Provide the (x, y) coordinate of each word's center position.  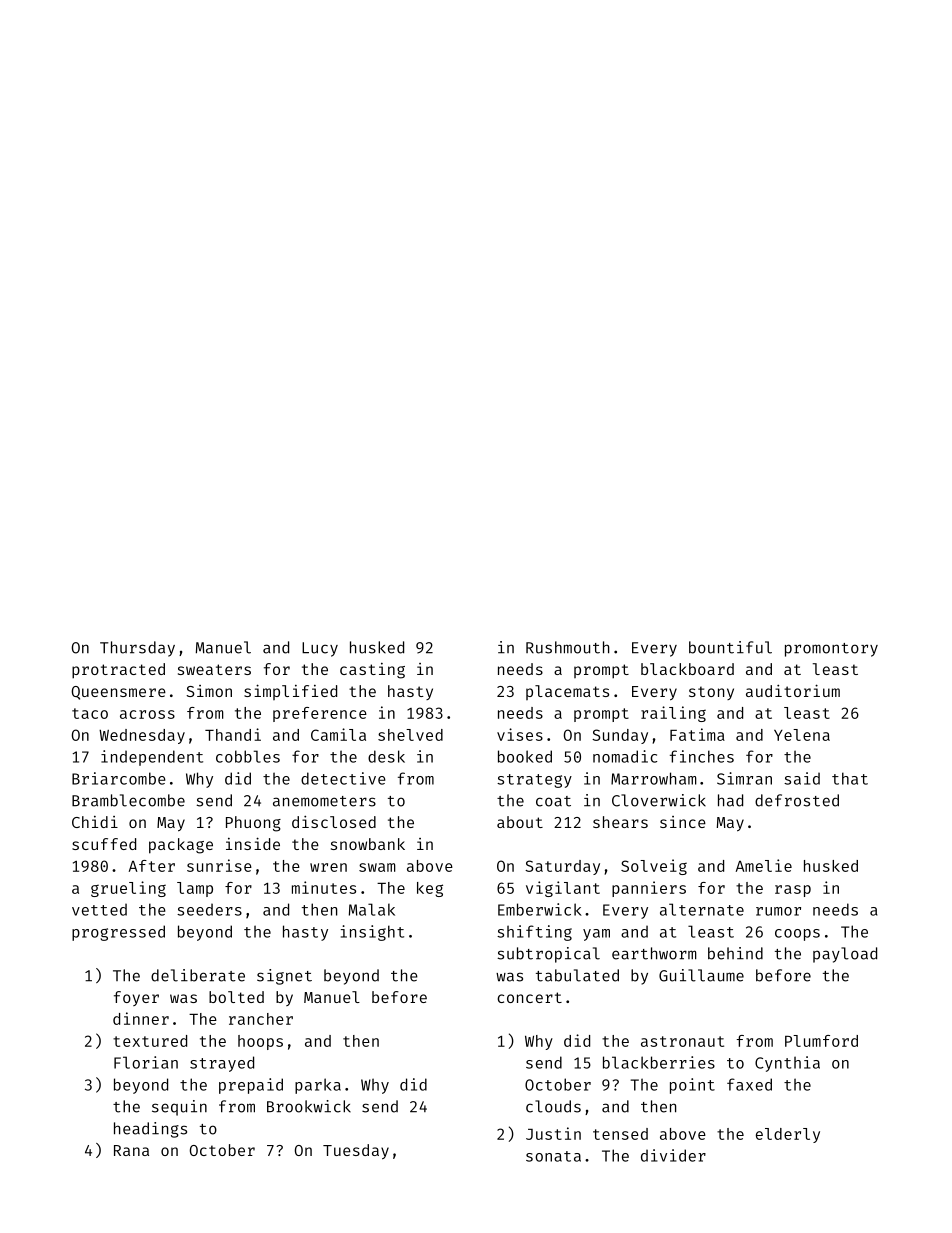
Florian (146, 1062)
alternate (702, 909)
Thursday (137, 649)
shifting (534, 933)
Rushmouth (567, 647)
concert (529, 997)
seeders (209, 909)
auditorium (793, 690)
